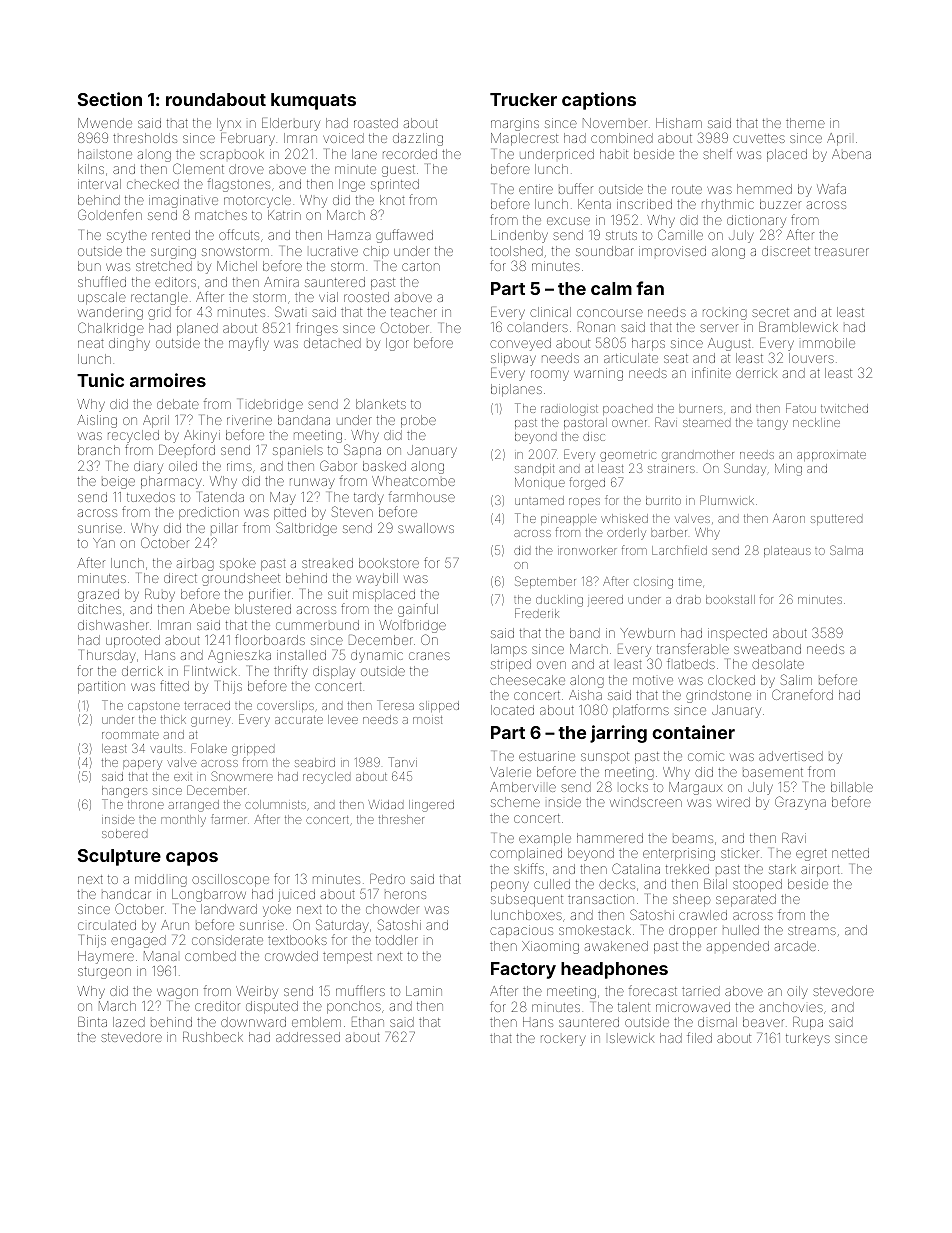  I want to click on teacher, so click(414, 312).
